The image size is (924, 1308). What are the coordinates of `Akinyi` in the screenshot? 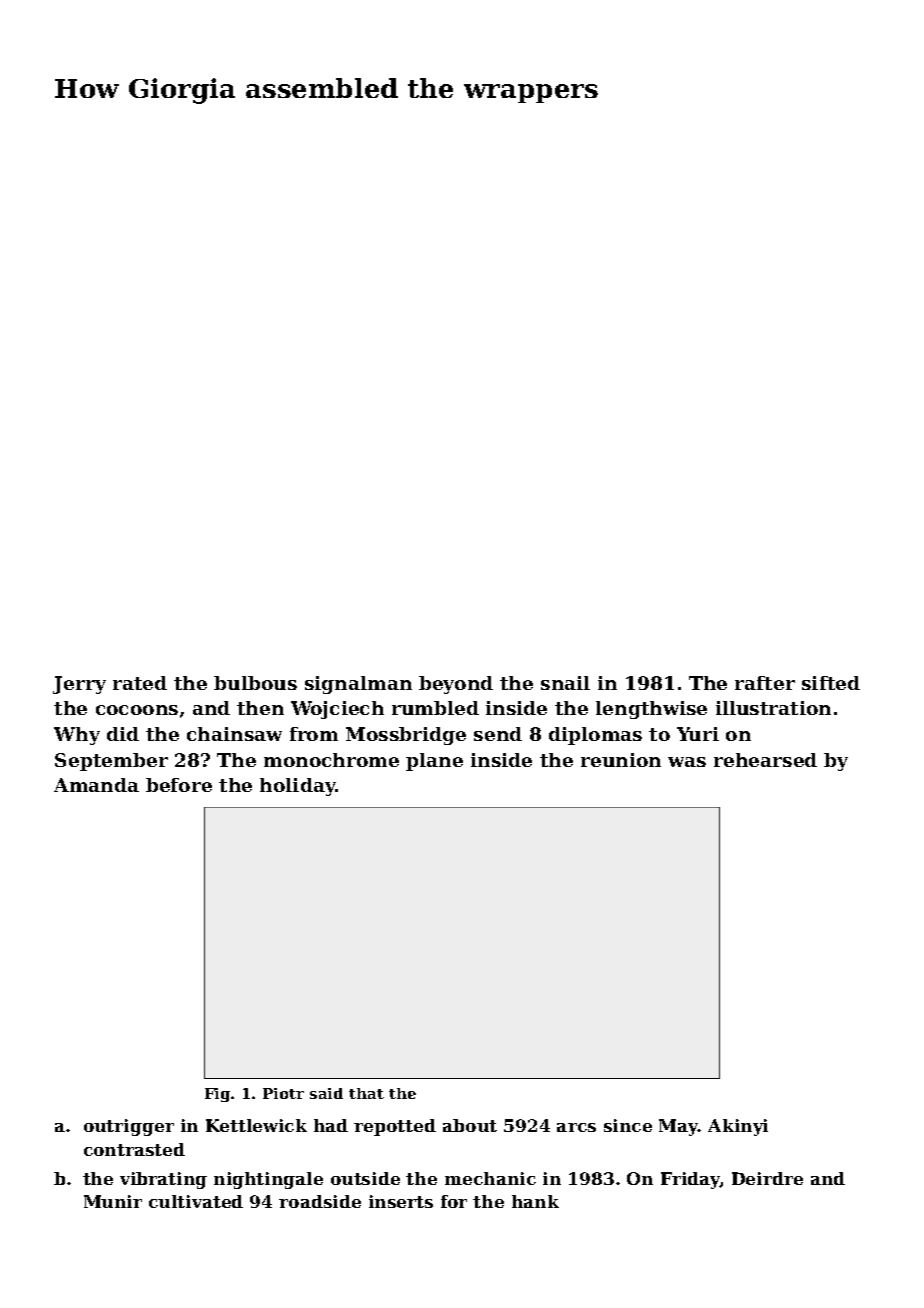 It's located at (738, 1127).
